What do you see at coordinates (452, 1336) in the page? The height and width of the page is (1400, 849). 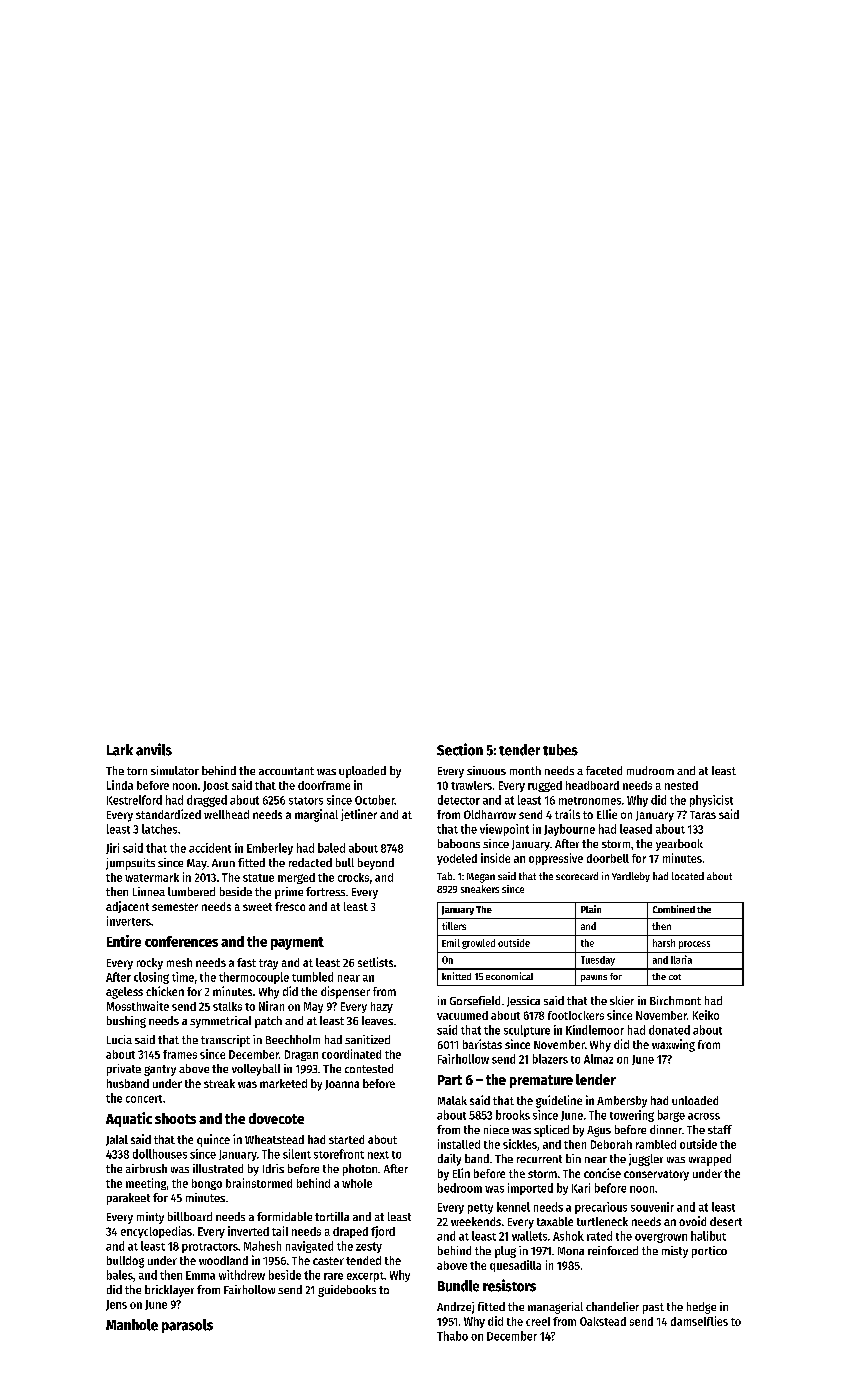 I see `Thabo` at bounding box center [452, 1336].
